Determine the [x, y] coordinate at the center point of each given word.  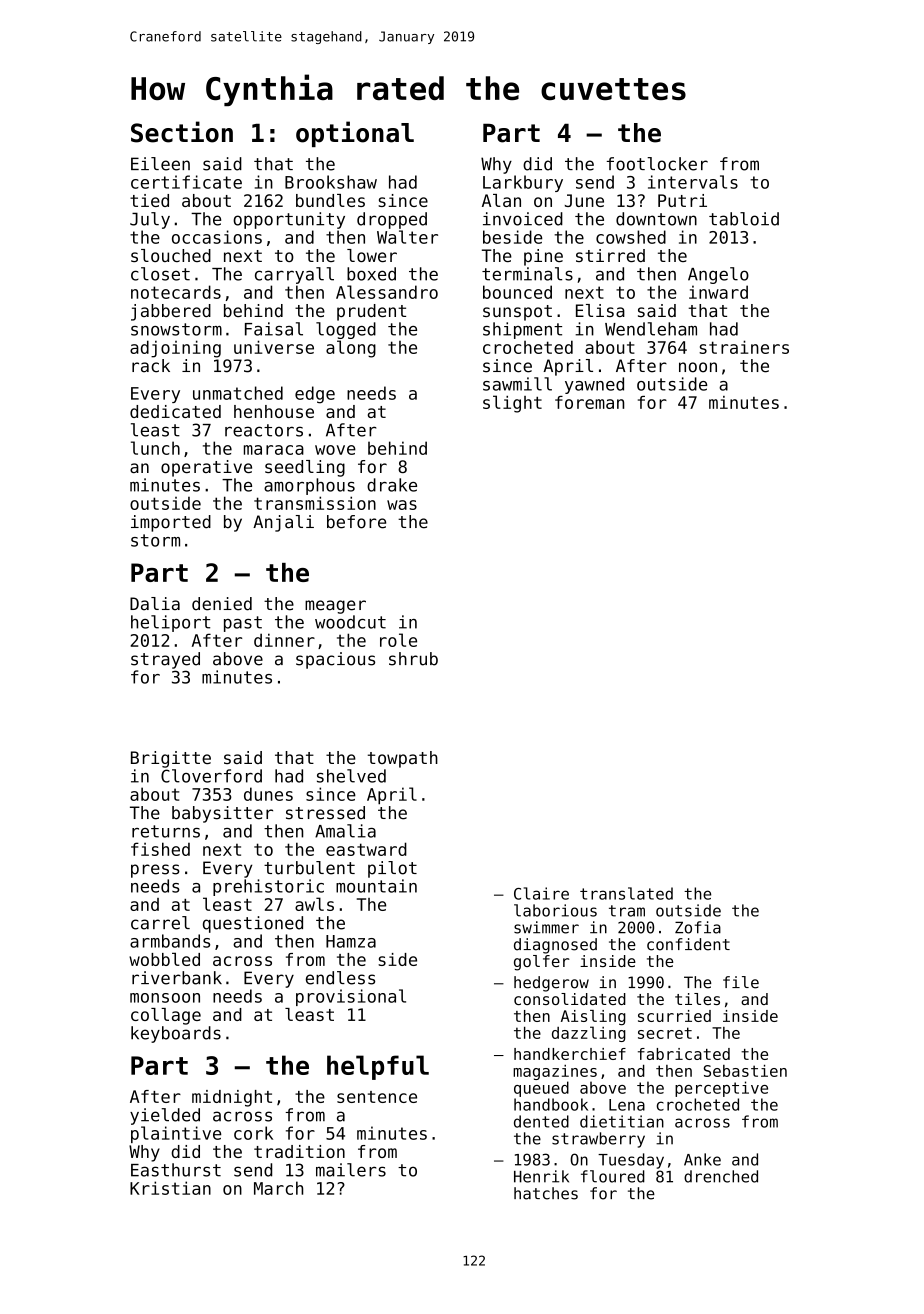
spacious [335, 660]
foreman [589, 402]
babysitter [222, 814]
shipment [522, 330]
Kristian [170, 1188]
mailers [351, 1170]
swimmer [546, 927]
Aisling [593, 1018]
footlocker [657, 164]
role [398, 640]
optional [355, 134]
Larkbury [523, 183]
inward [718, 292]
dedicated [175, 411]
